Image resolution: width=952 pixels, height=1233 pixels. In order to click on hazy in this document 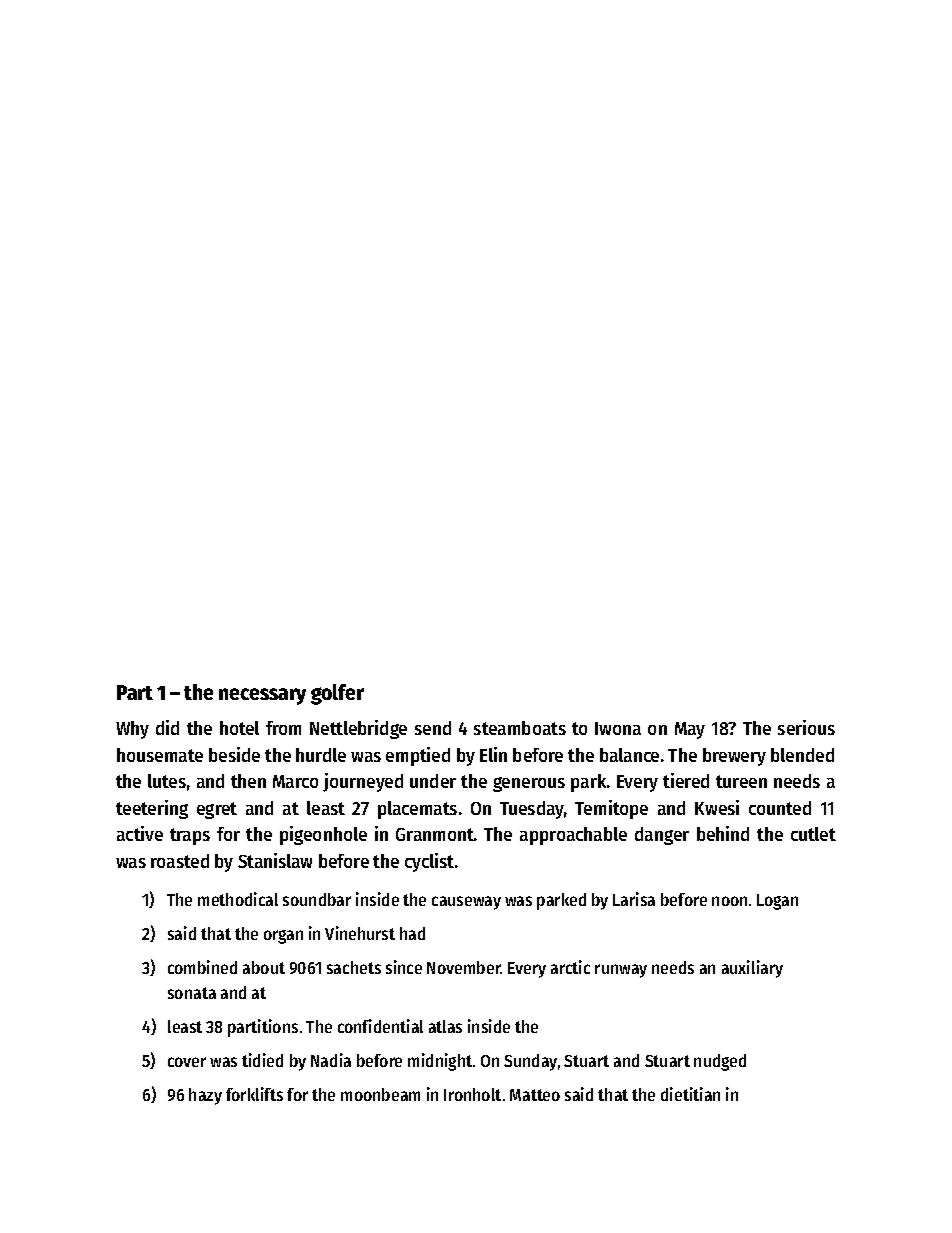, I will do `click(205, 1096)`.
